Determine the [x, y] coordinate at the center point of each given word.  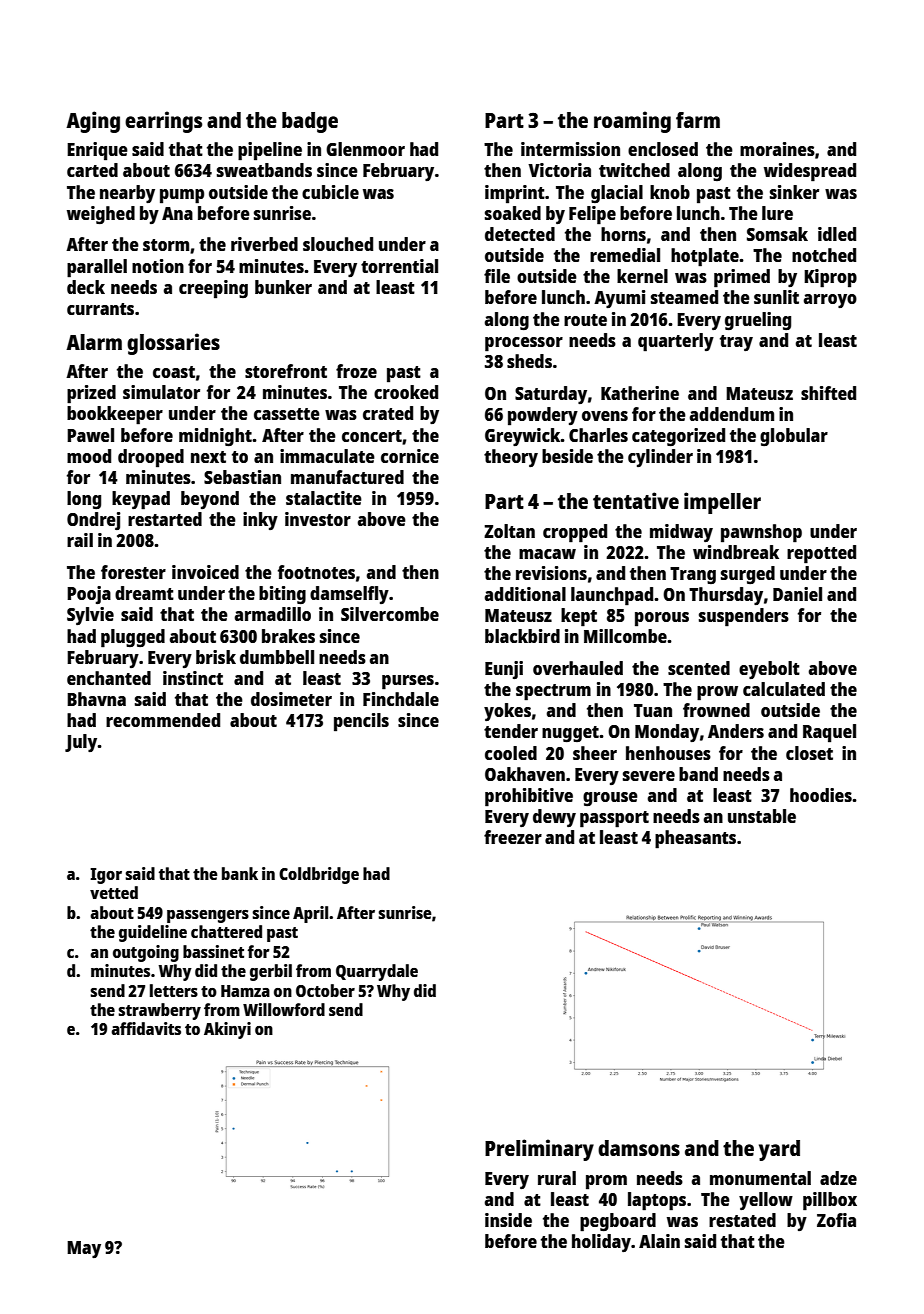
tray [736, 343]
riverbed [264, 244]
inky [260, 521]
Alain [659, 1241]
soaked [513, 213]
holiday [601, 1243]
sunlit [776, 297]
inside [508, 1220]
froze [356, 371]
